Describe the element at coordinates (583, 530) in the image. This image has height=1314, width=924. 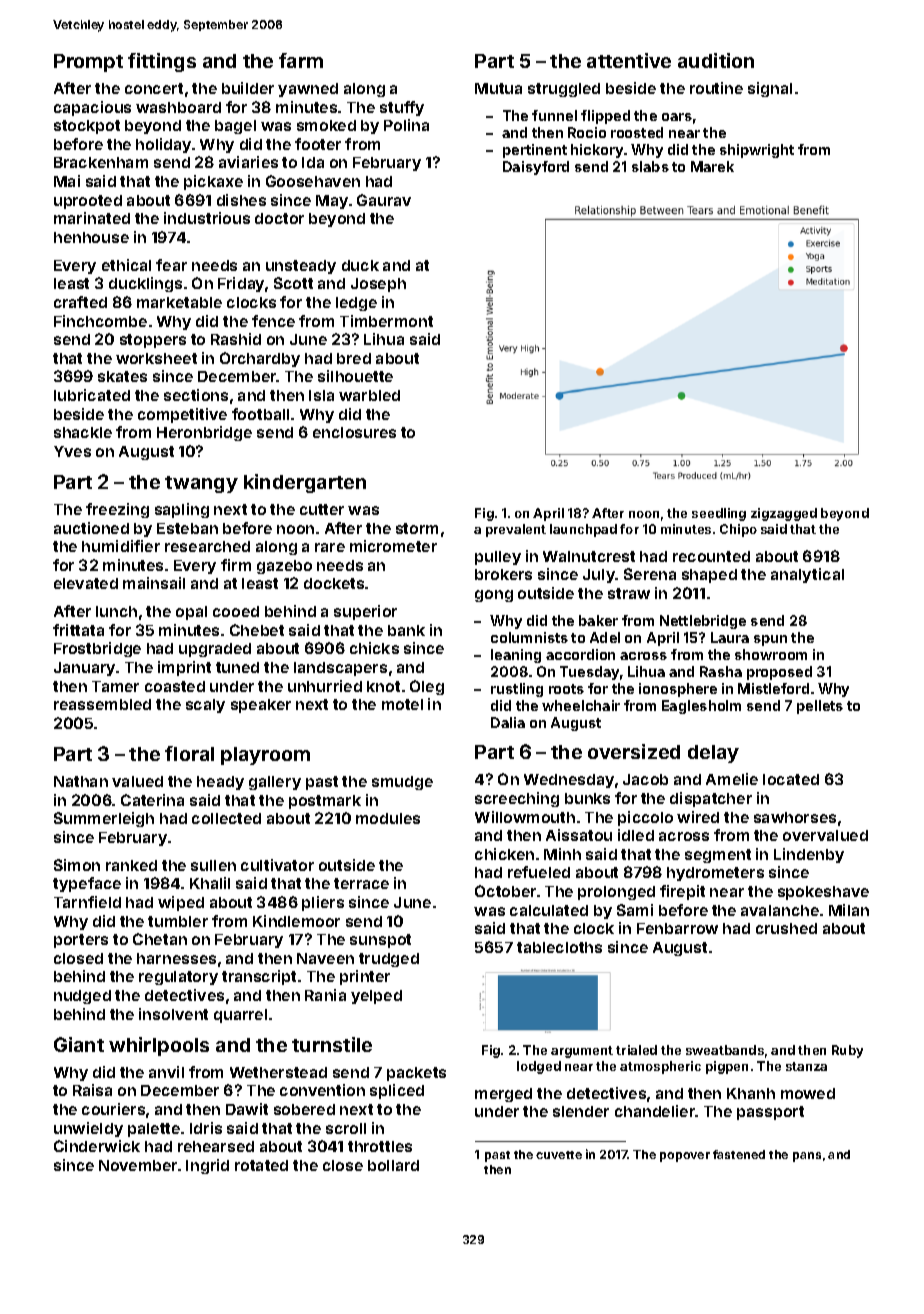
I see `launchpad` at that location.
